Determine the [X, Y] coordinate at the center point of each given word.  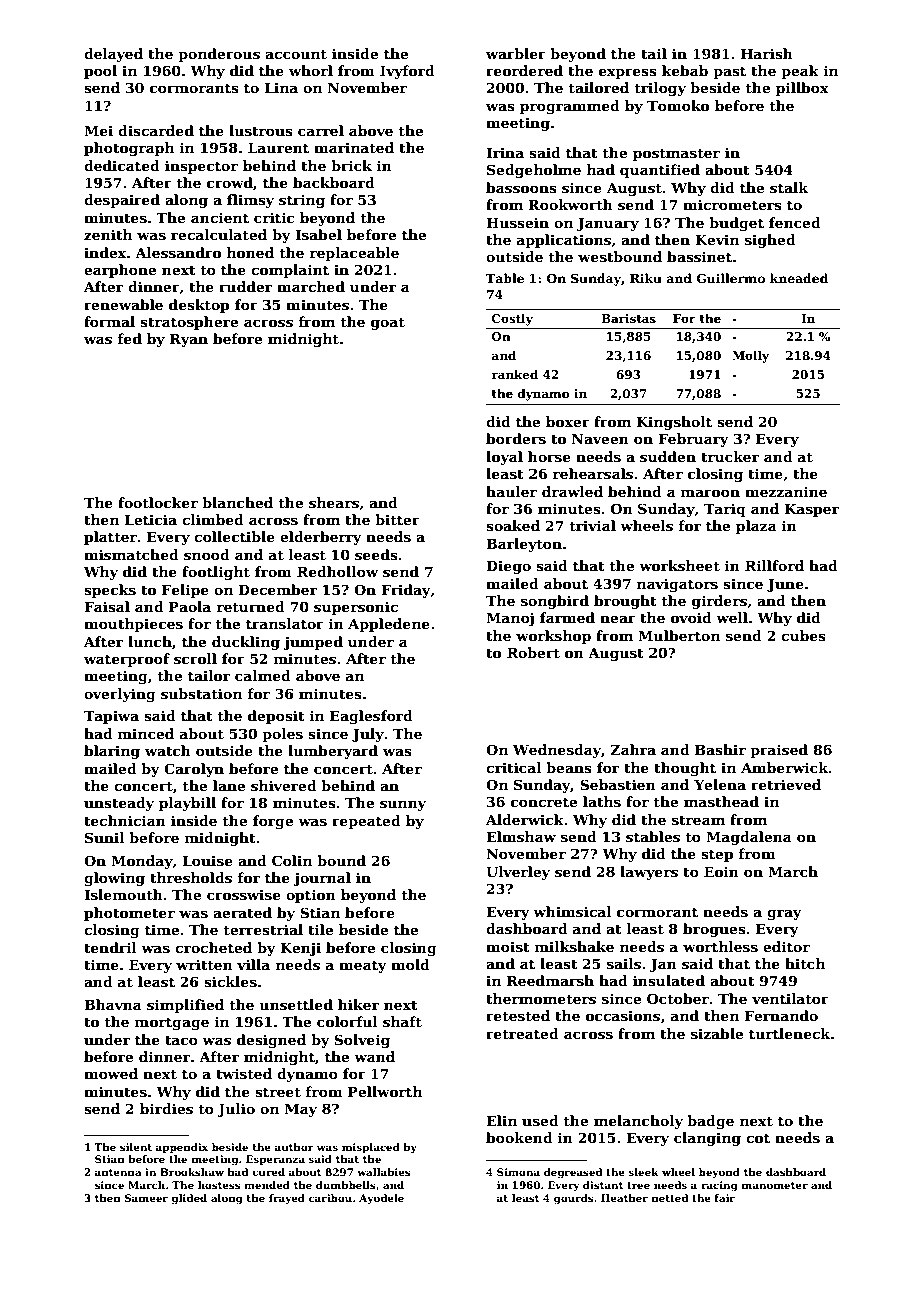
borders [516, 438]
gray [784, 914]
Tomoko [678, 105]
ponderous [219, 55]
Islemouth [123, 894]
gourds [573, 1199]
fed [129, 338]
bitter [397, 519]
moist [508, 946]
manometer [775, 1185]
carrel [321, 130]
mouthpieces [133, 625]
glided [189, 1199]
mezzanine [786, 491]
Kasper [812, 510]
